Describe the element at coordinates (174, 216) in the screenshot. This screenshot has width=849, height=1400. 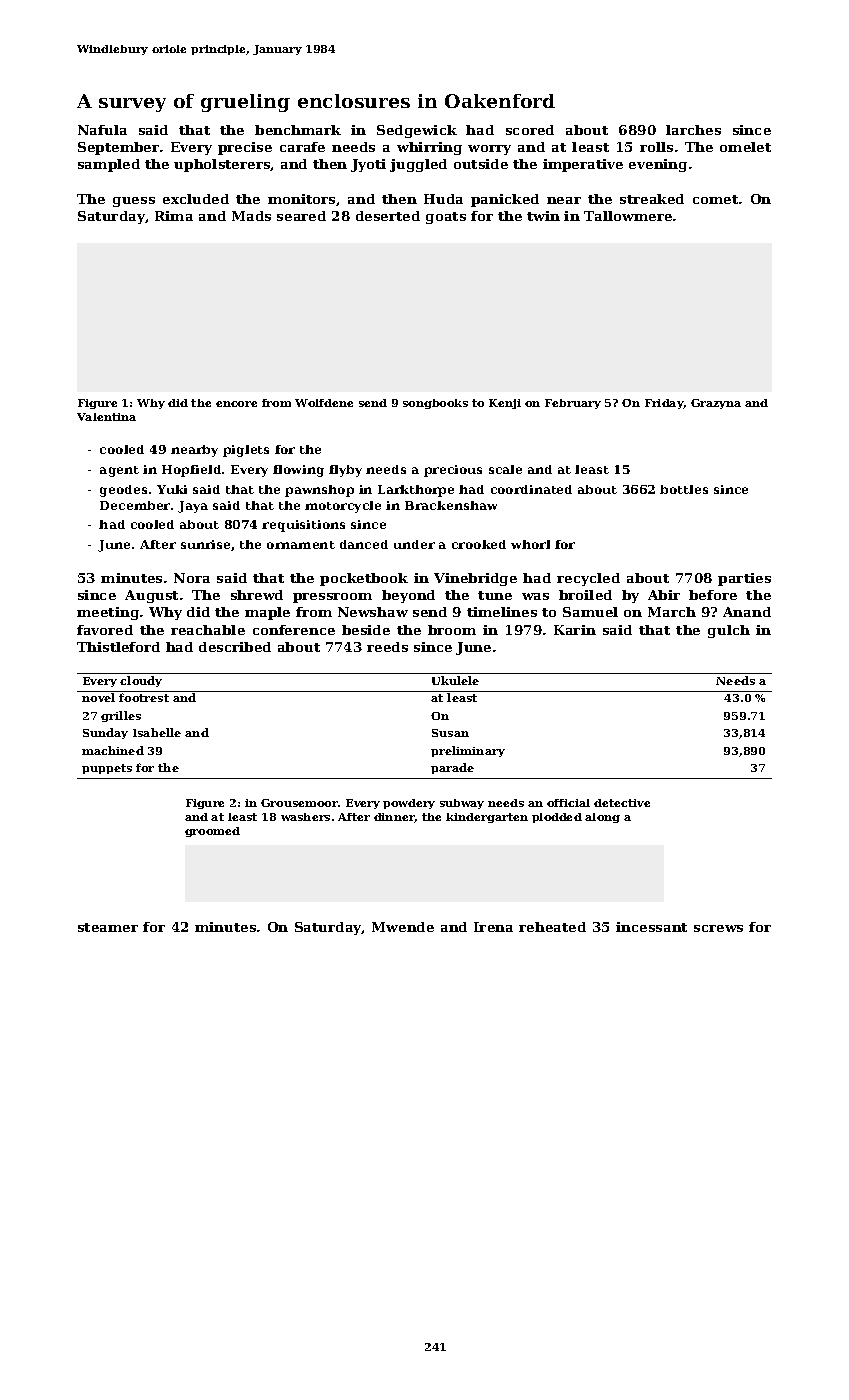
I see `Rima` at that location.
